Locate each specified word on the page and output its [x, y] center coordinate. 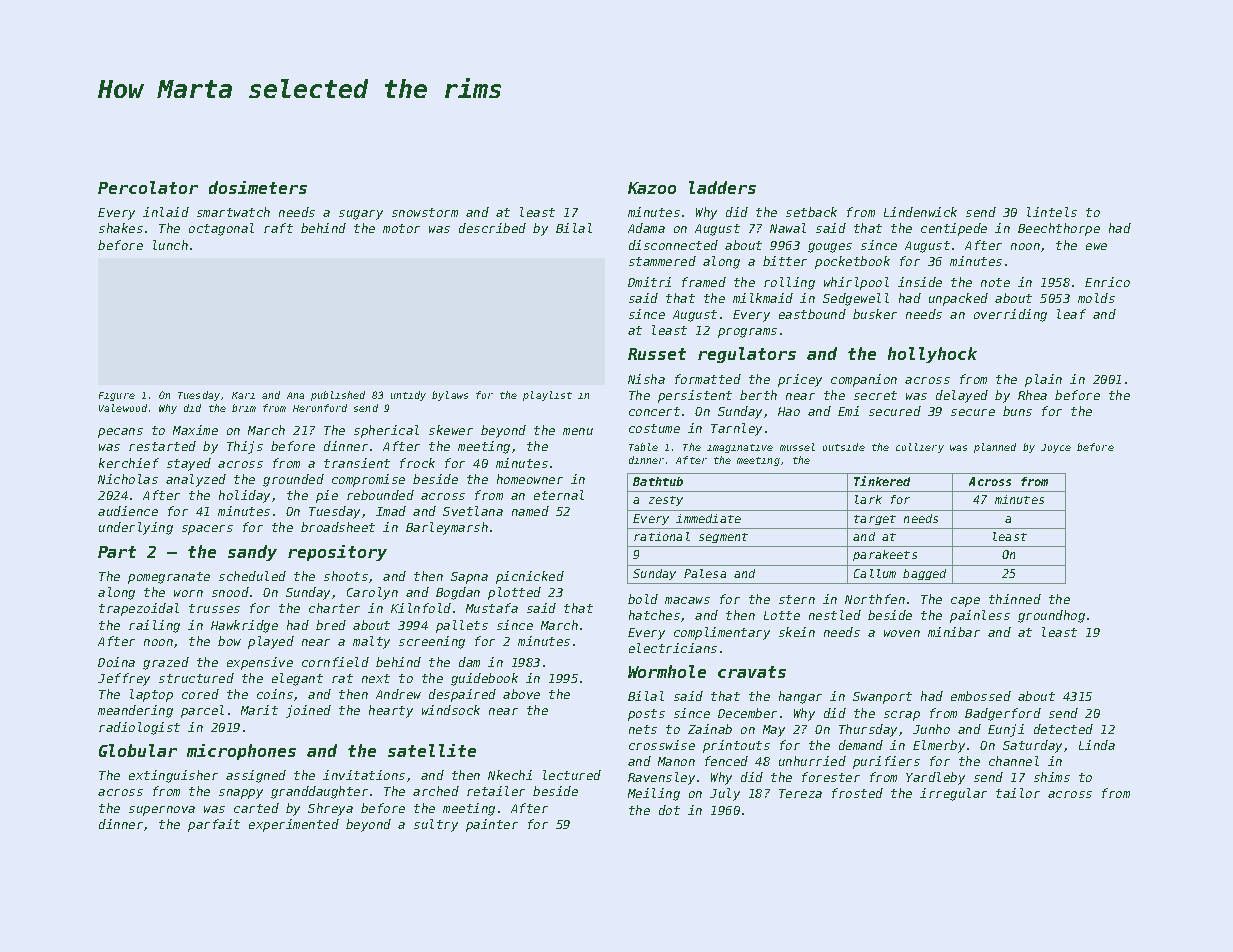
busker [875, 314]
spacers [207, 530]
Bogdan [458, 593]
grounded [293, 480]
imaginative [740, 448]
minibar [954, 632]
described [492, 228]
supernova [162, 811]
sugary [361, 215]
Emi [848, 411]
